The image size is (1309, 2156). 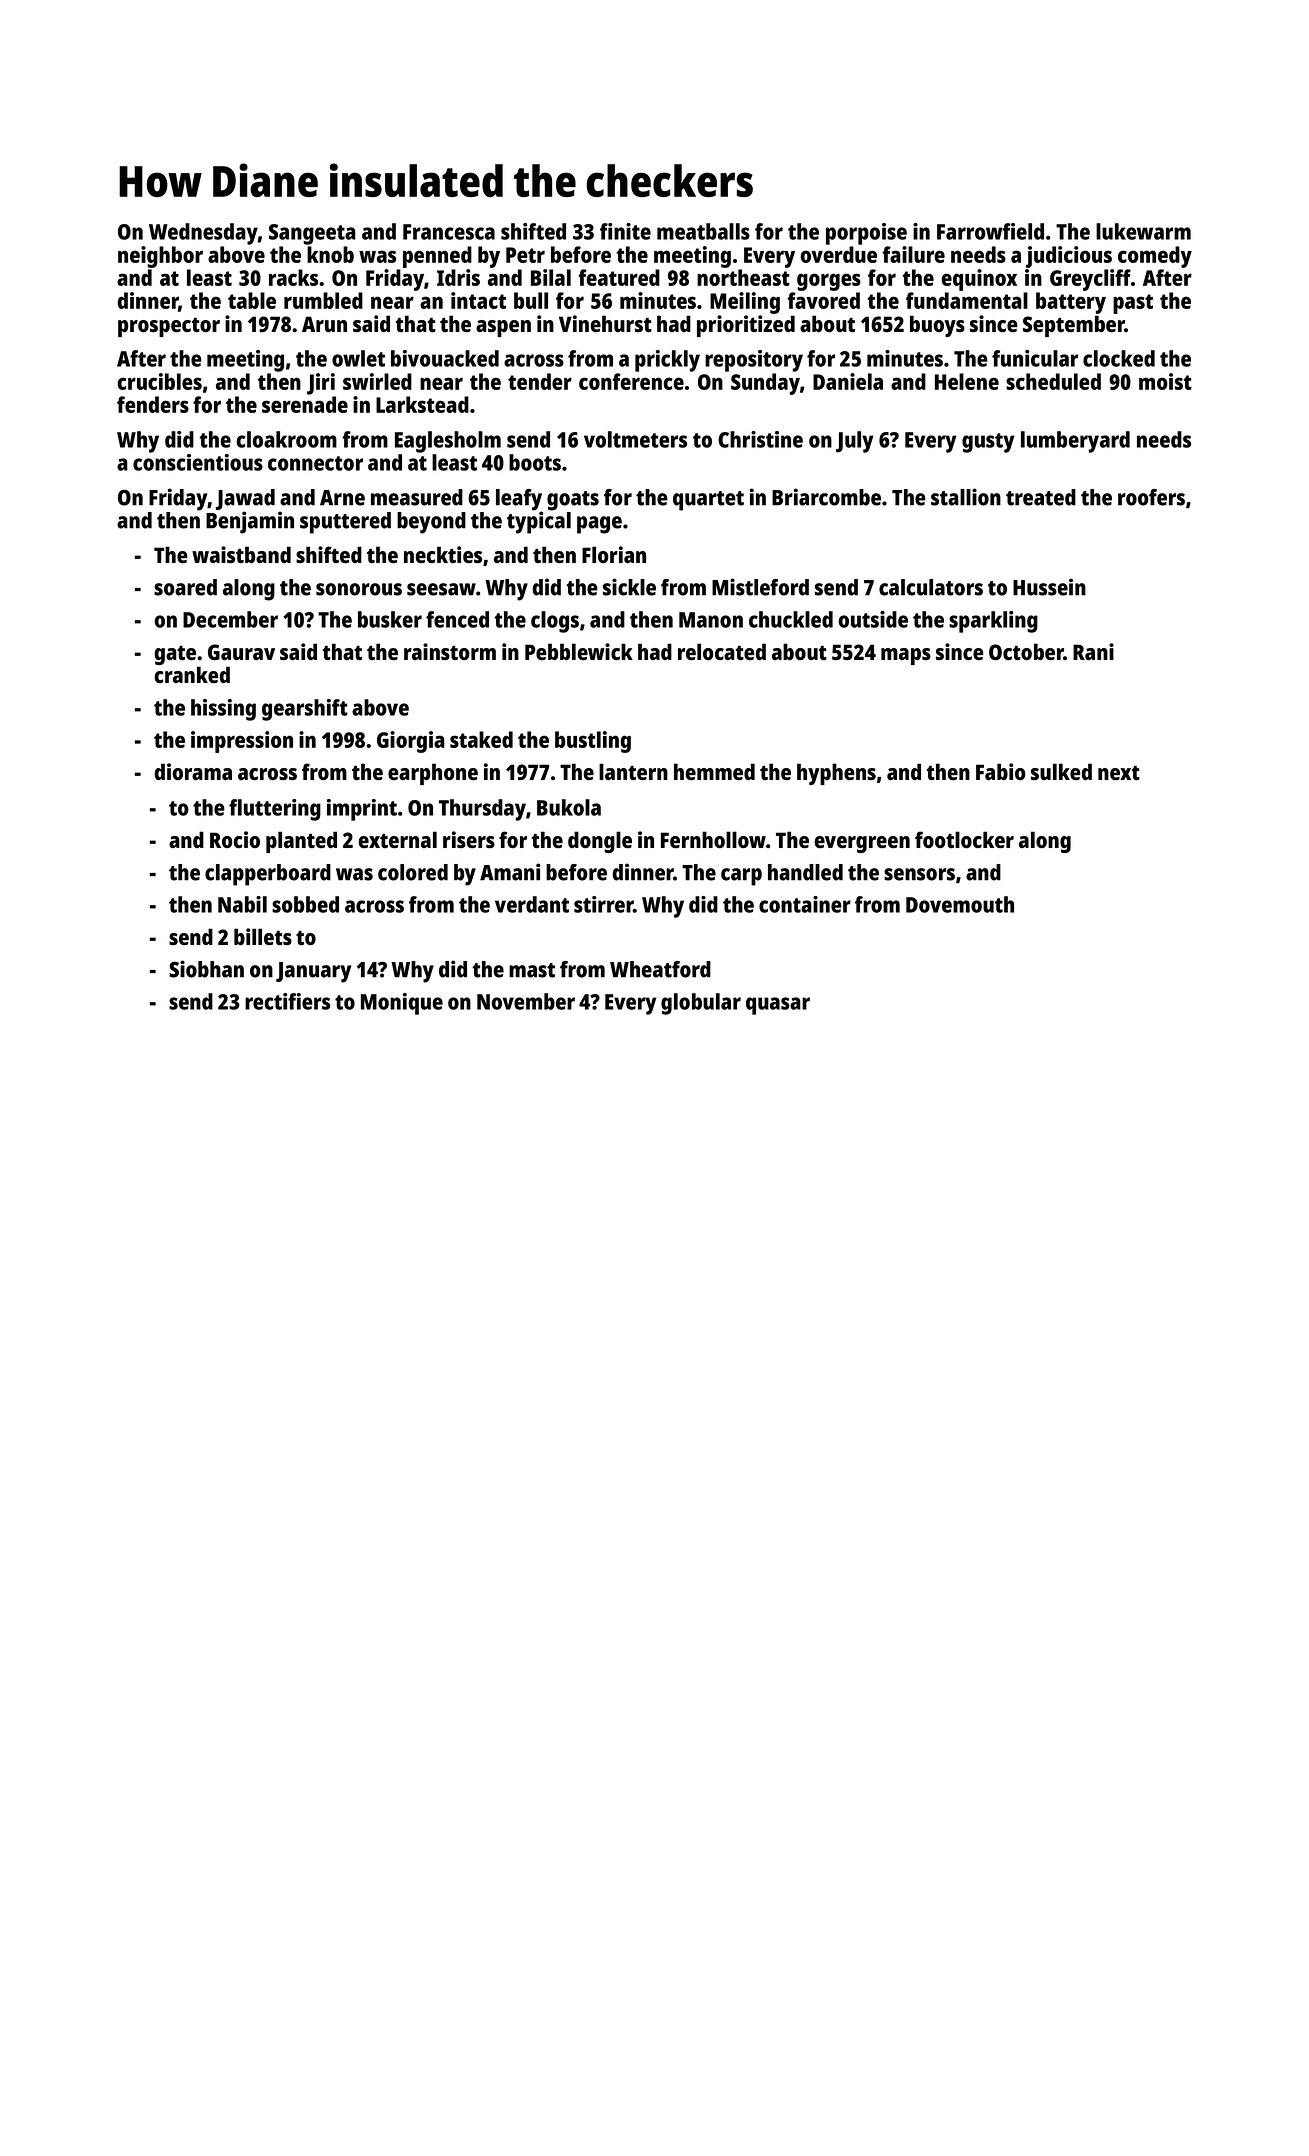 What do you see at coordinates (230, 619) in the screenshot?
I see `December` at bounding box center [230, 619].
